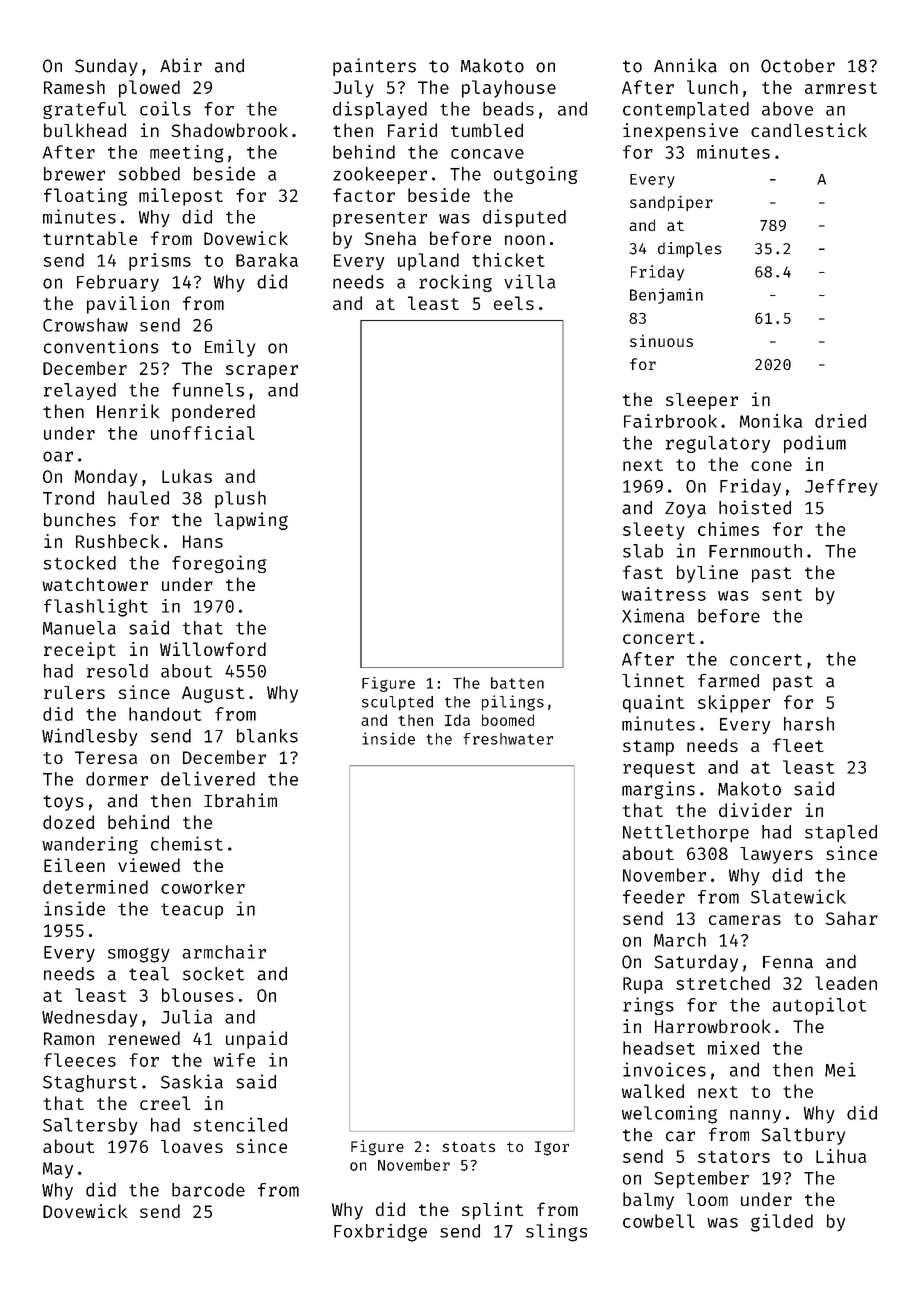 The image size is (924, 1308). Describe the element at coordinates (841, 1156) in the screenshot. I see `Lihua` at that location.
